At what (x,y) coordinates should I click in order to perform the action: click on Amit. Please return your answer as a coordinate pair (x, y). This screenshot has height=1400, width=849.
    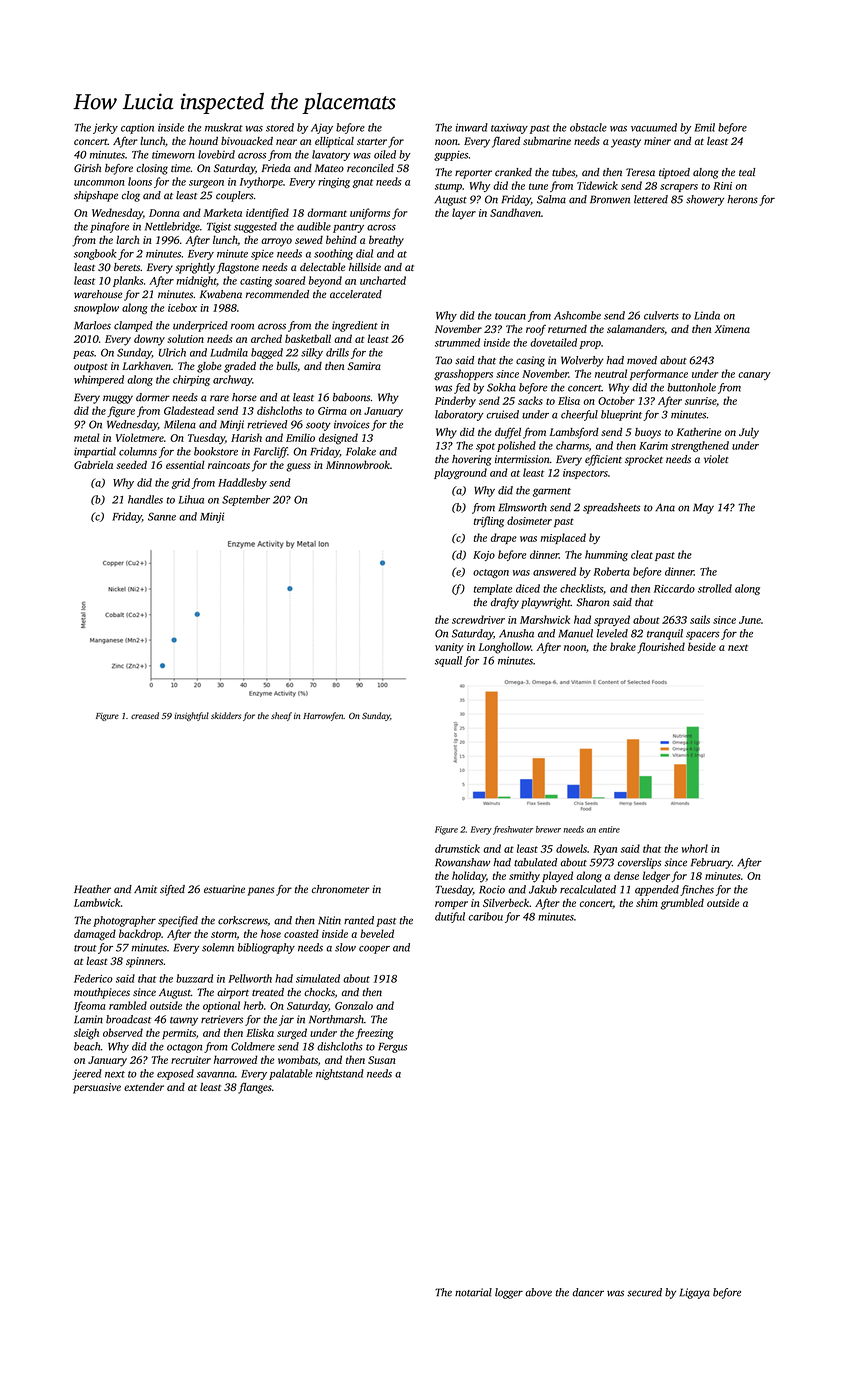
    Looking at the image, I should click on (145, 889).
